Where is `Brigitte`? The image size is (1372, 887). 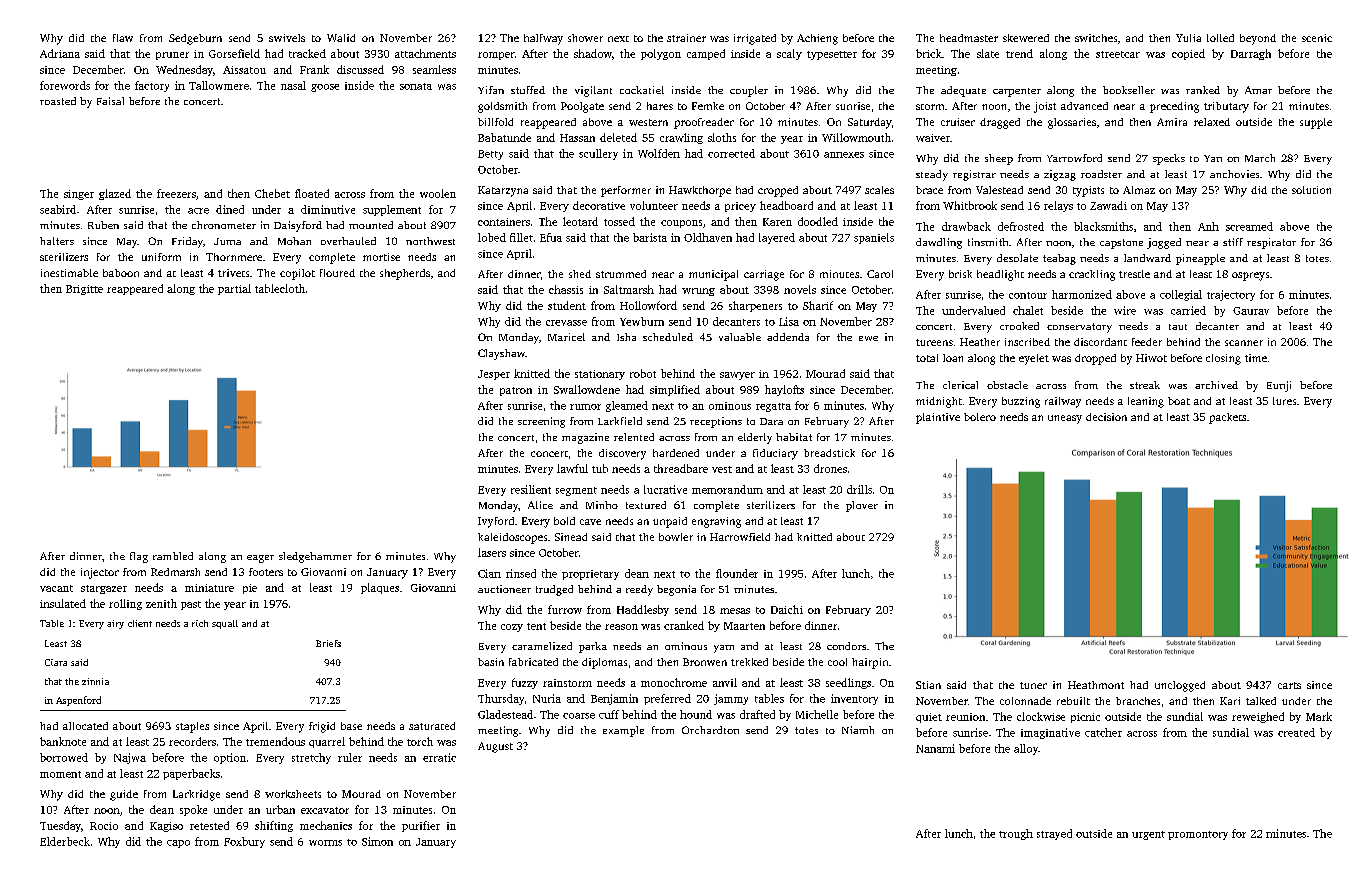 Brigitte is located at coordinates (84, 290).
